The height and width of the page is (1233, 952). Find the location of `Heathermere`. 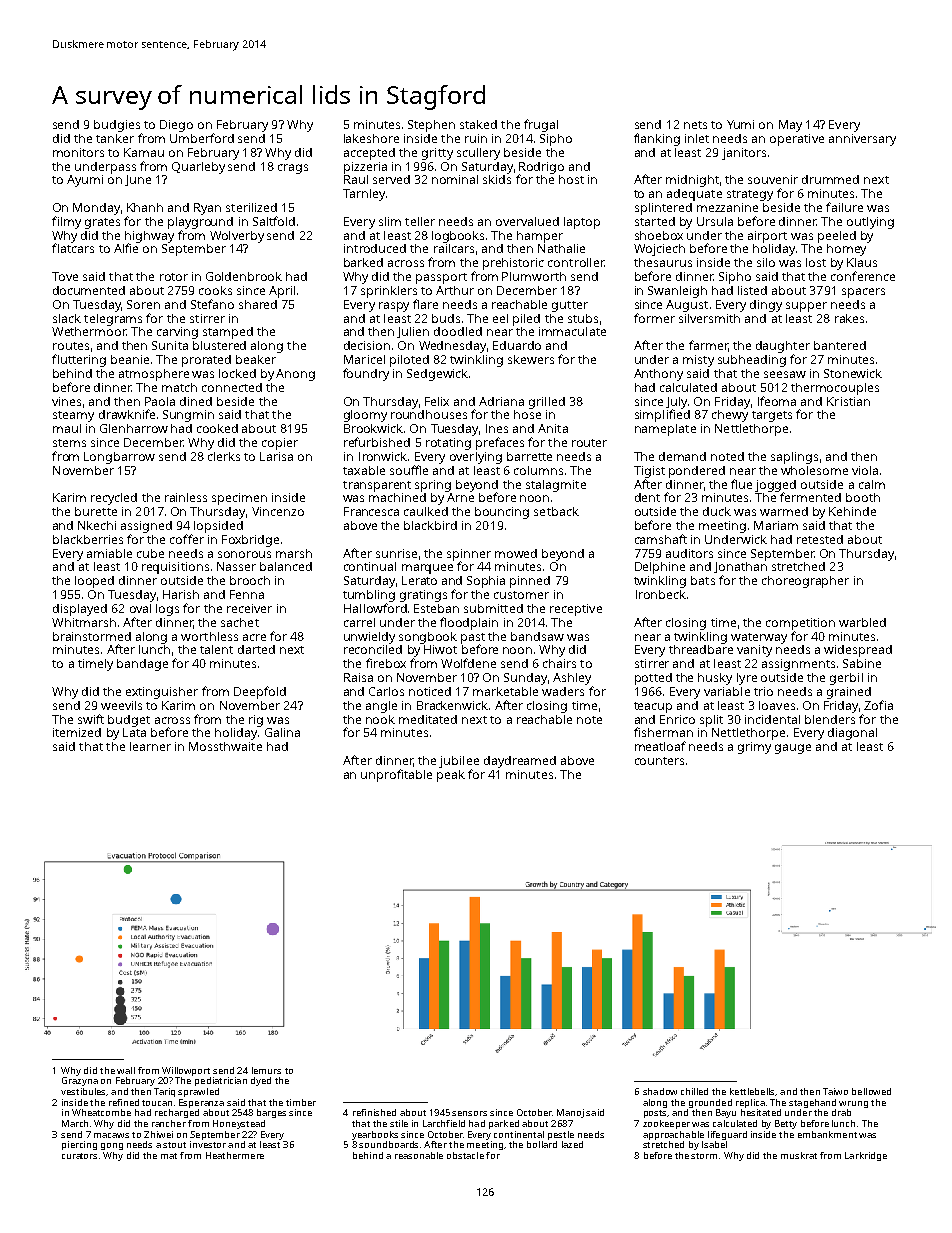

Heathermere is located at coordinates (235, 1155).
